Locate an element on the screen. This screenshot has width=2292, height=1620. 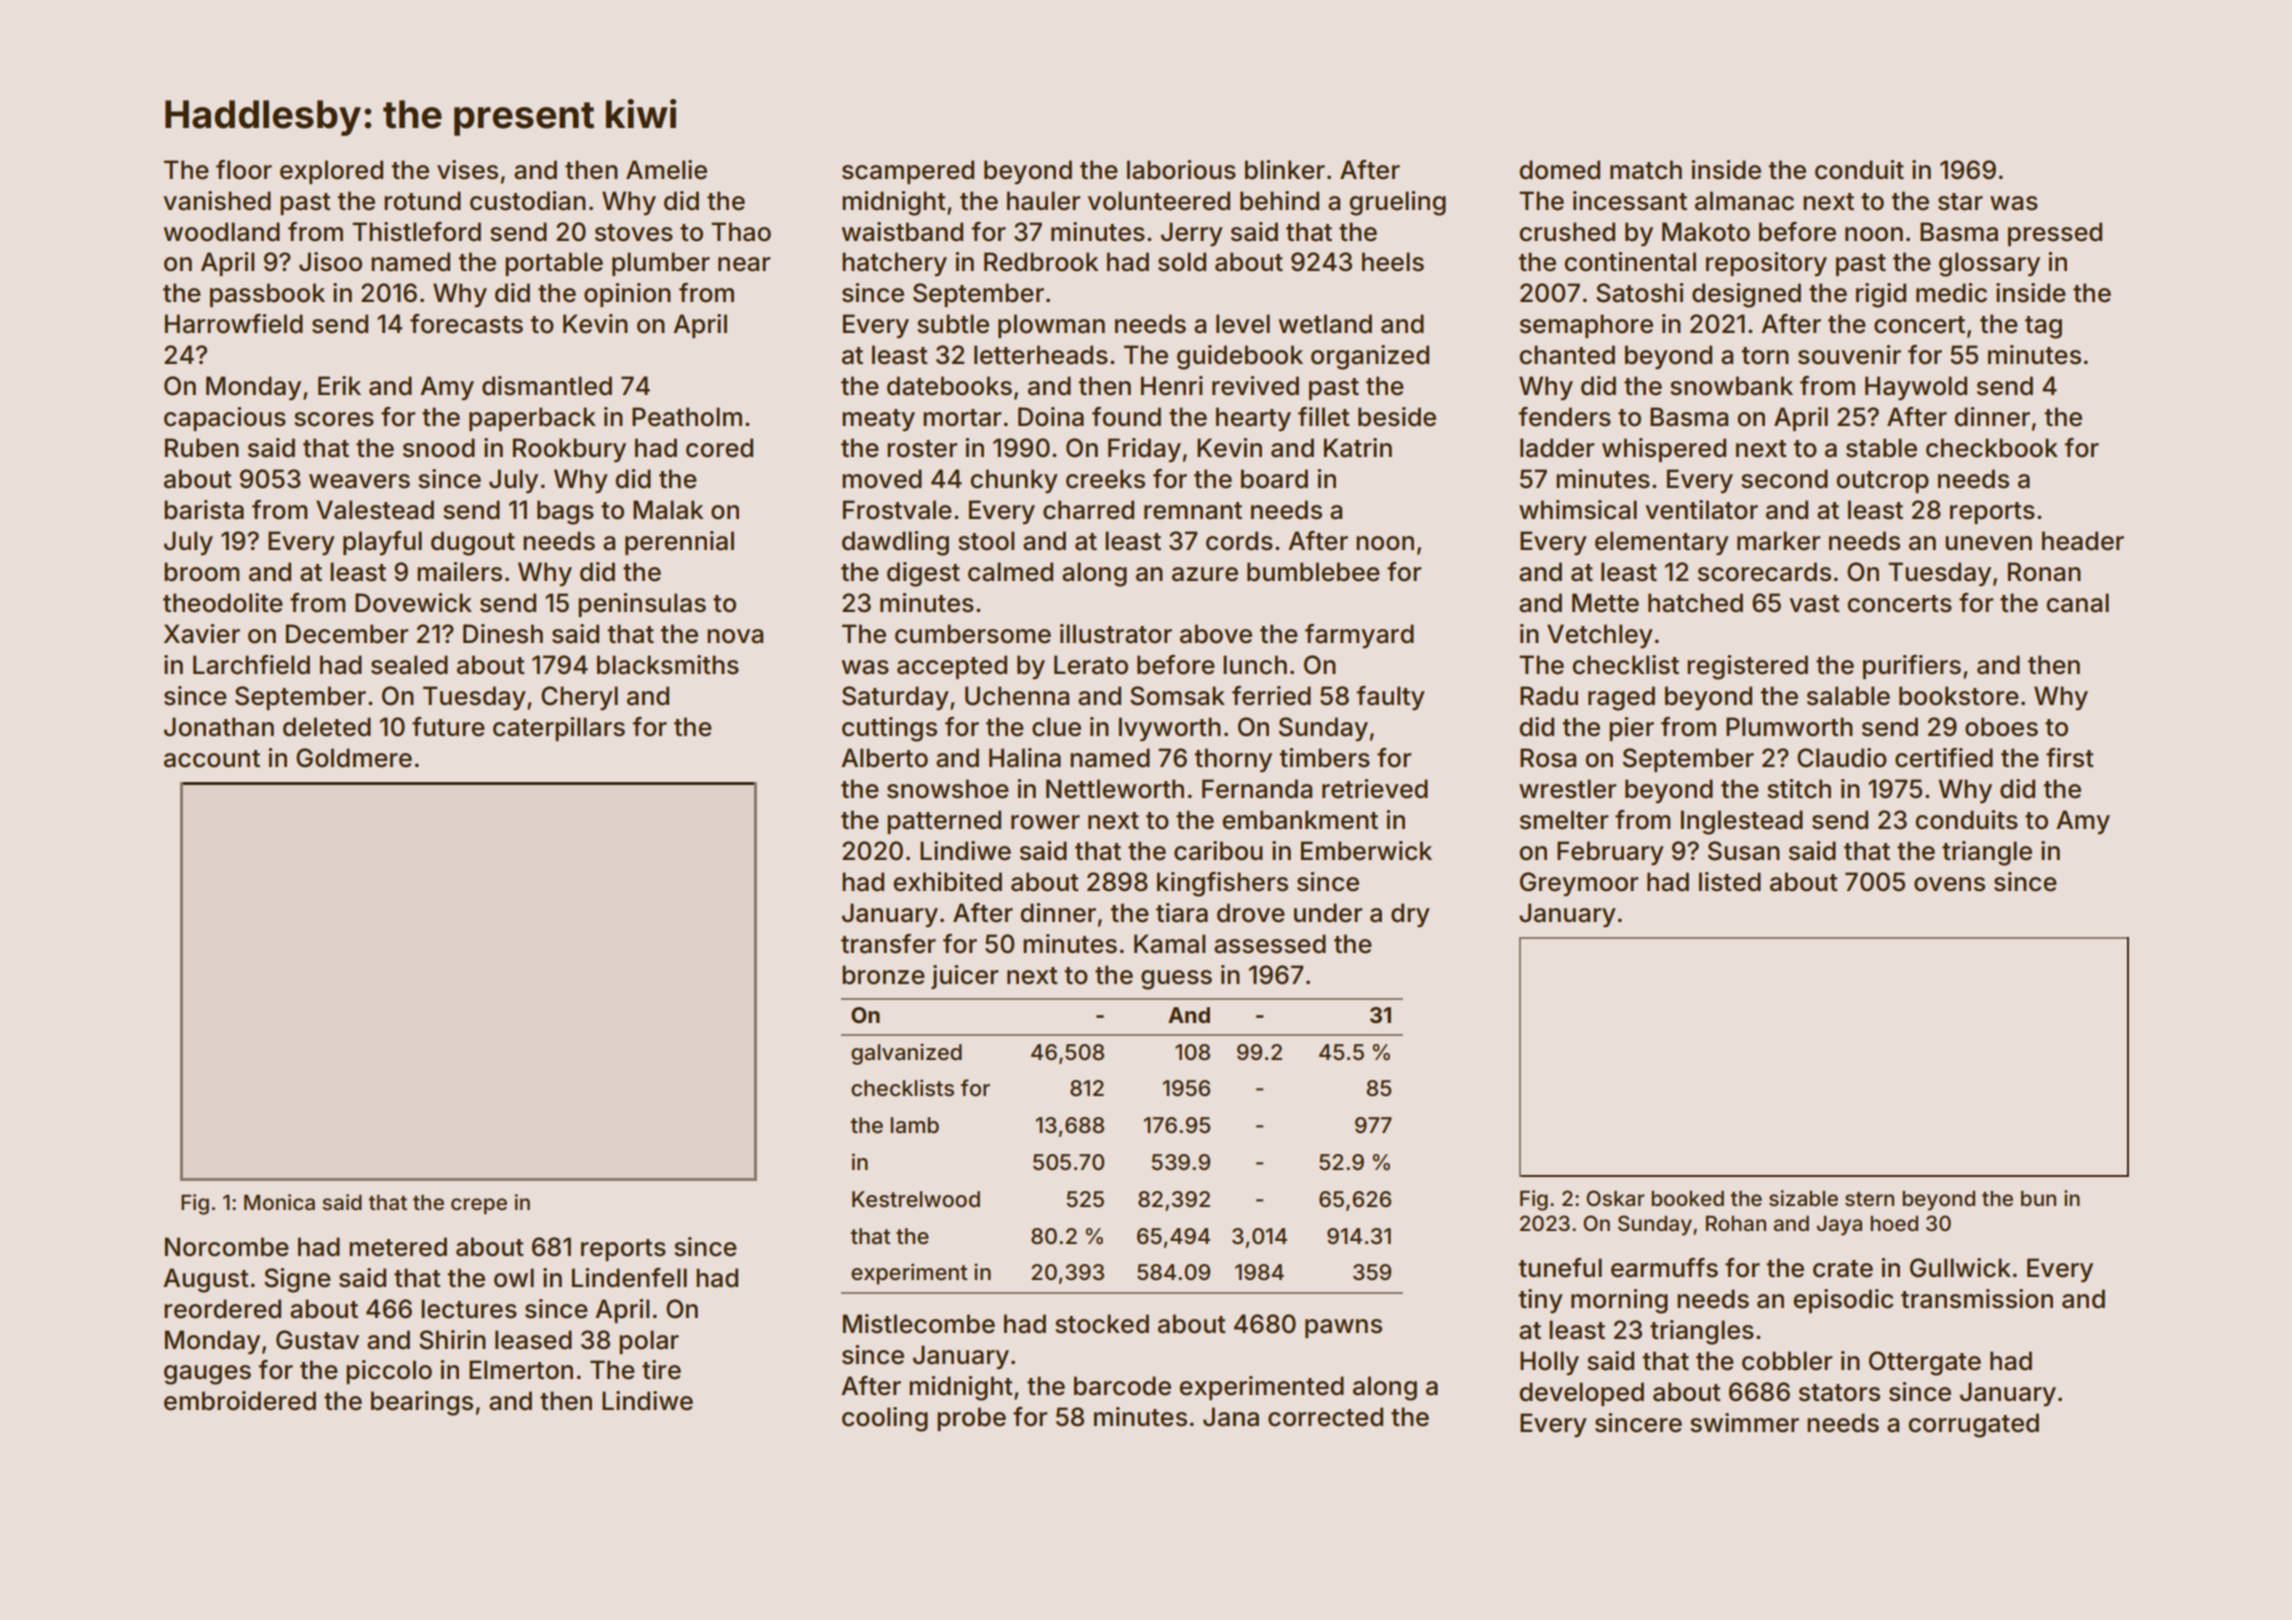
marker is located at coordinates (1779, 541).
